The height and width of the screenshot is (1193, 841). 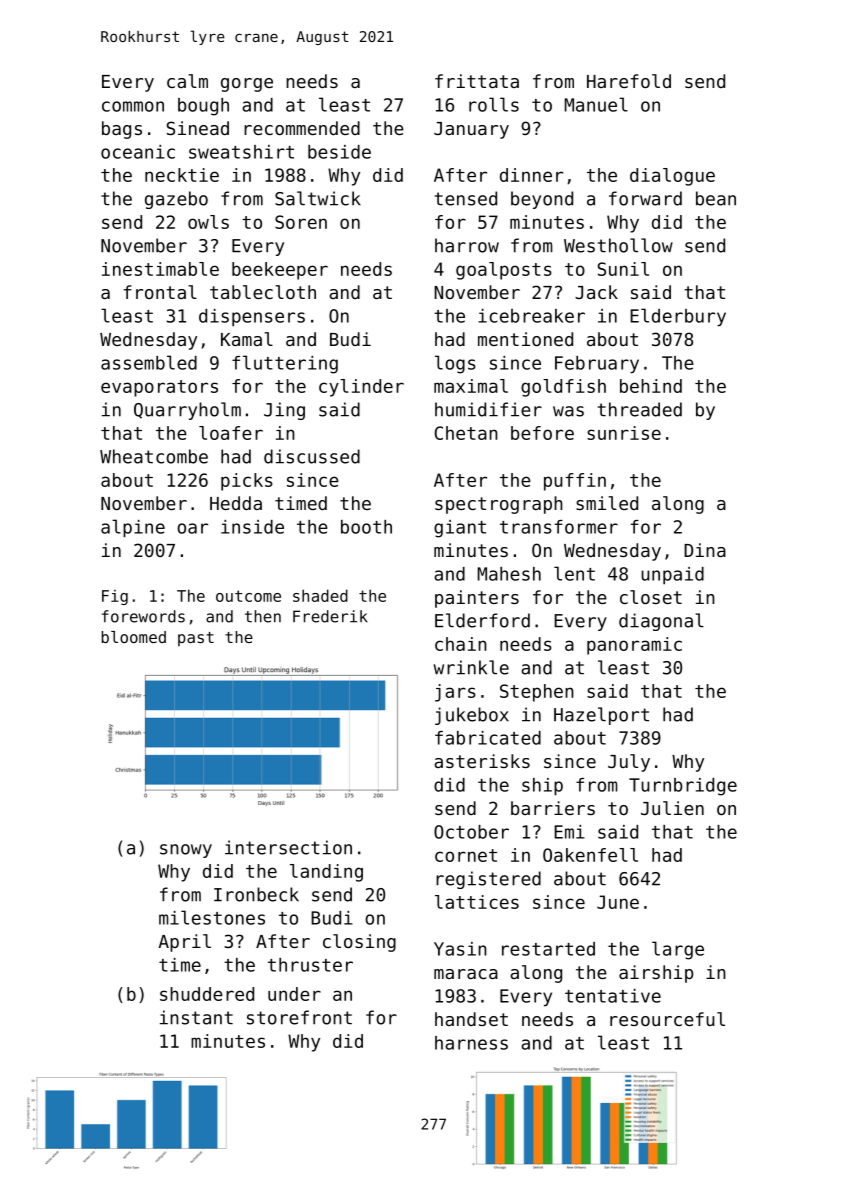 I want to click on beekeeper, so click(x=280, y=271).
